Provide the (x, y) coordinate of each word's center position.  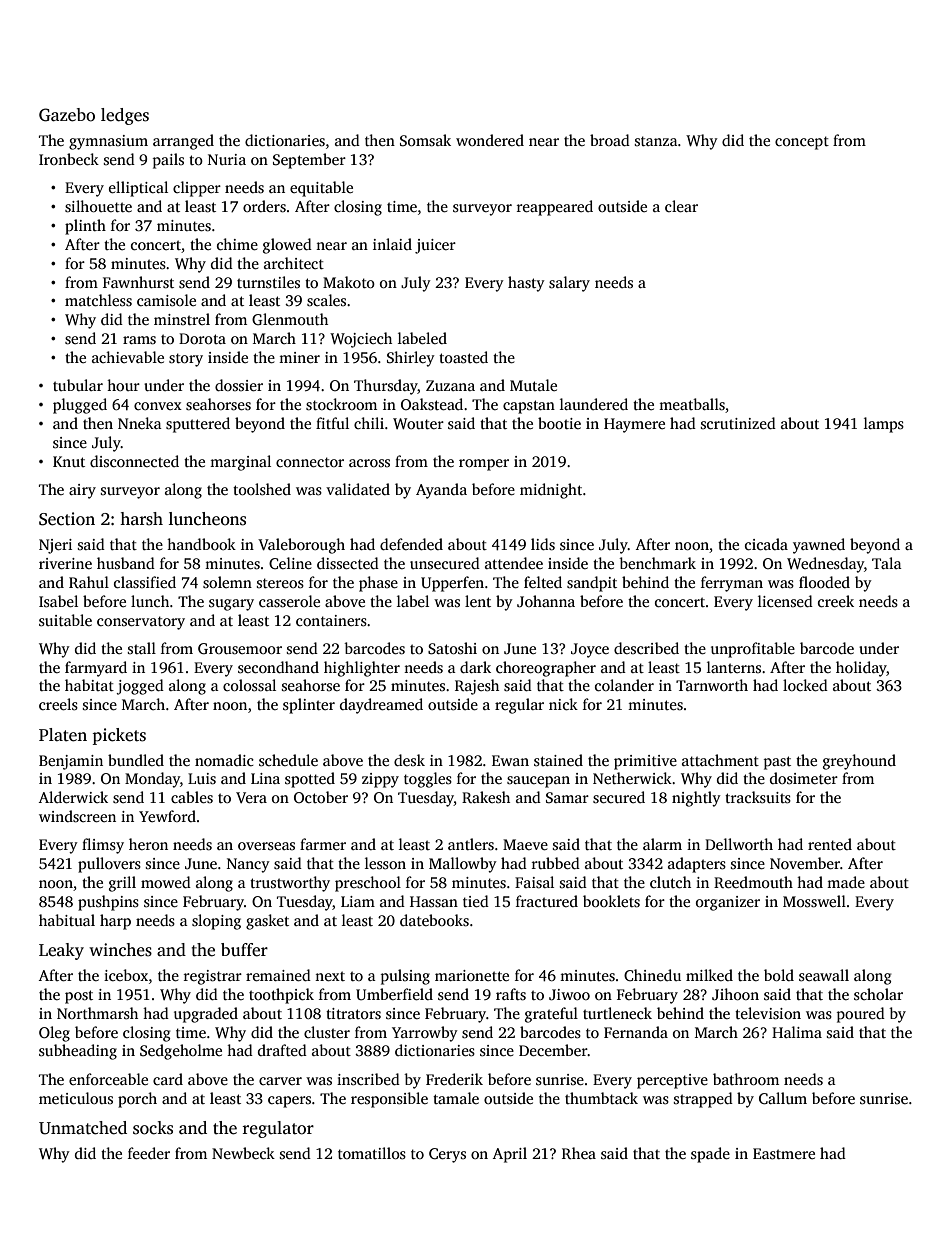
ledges (125, 116)
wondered (490, 140)
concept (802, 143)
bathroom (746, 1079)
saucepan (538, 782)
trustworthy (290, 884)
